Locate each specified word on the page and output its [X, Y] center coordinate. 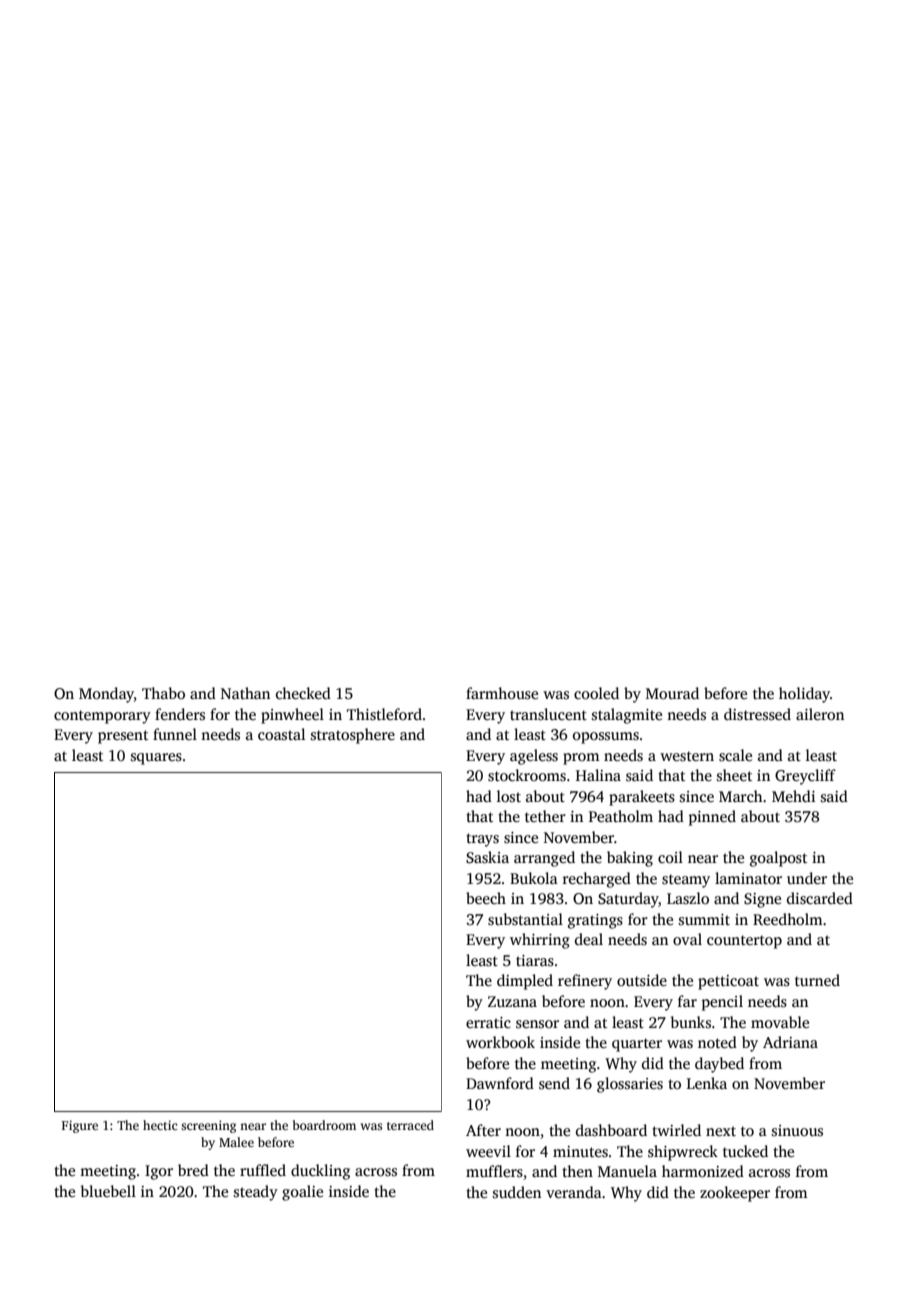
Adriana [790, 1042]
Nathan [245, 693]
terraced [410, 1125]
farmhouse [502, 693]
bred [193, 1170]
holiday [804, 695]
